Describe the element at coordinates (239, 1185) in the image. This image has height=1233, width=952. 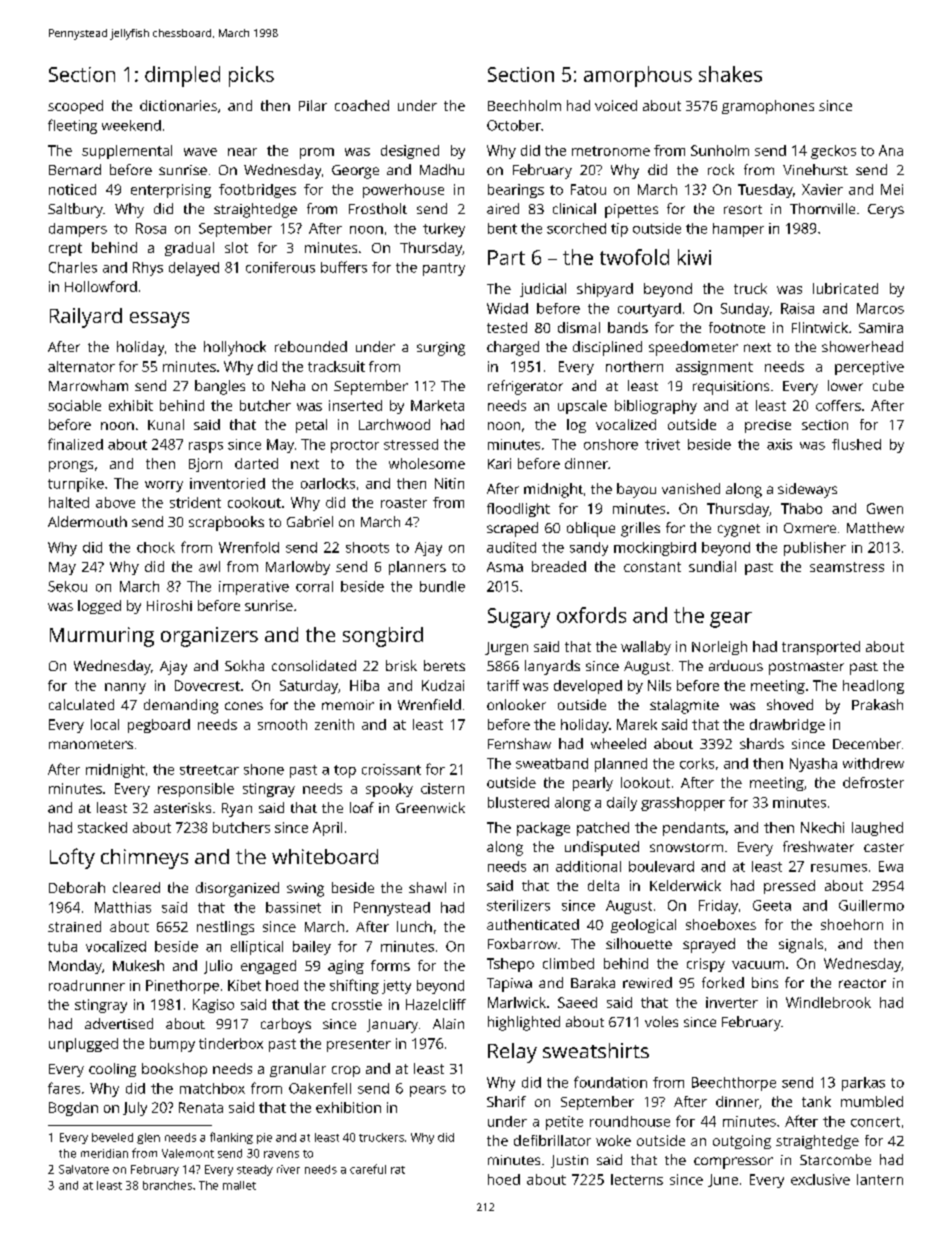
I see `mallet` at that location.
